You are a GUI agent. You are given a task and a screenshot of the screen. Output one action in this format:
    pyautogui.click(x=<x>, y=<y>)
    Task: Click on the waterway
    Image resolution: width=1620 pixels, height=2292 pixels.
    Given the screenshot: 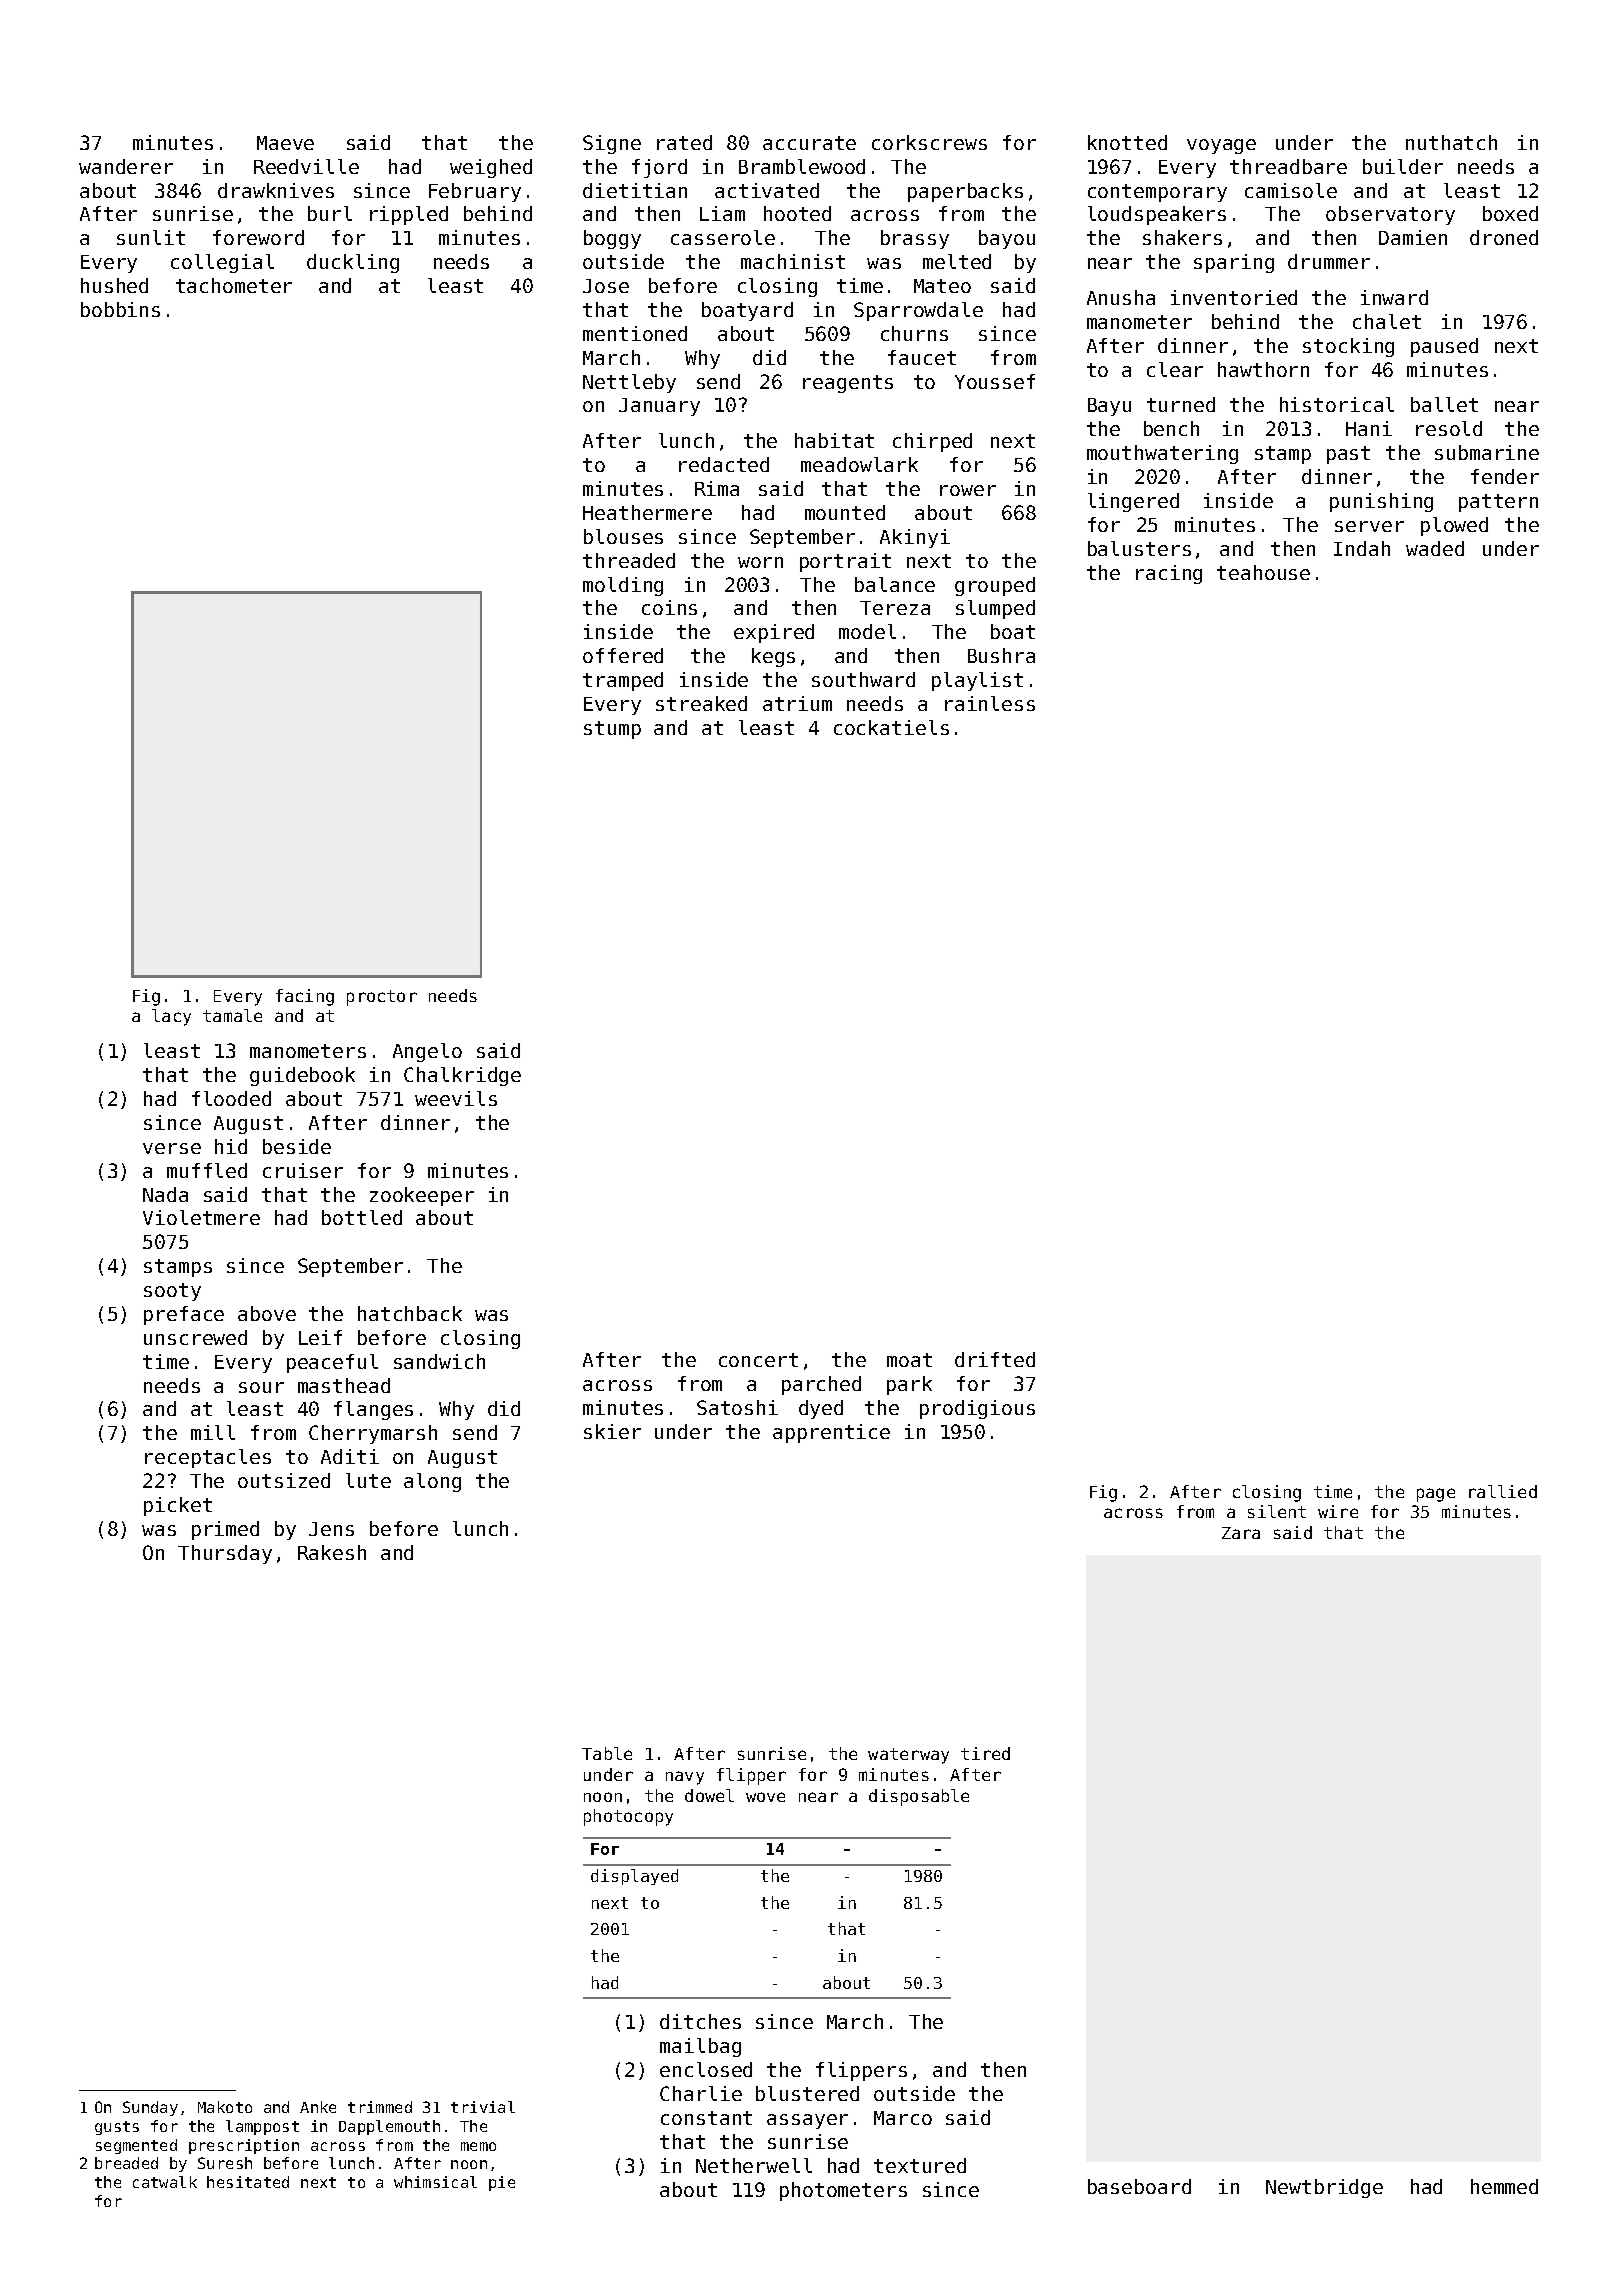 What is the action you would take?
    pyautogui.click(x=908, y=1756)
